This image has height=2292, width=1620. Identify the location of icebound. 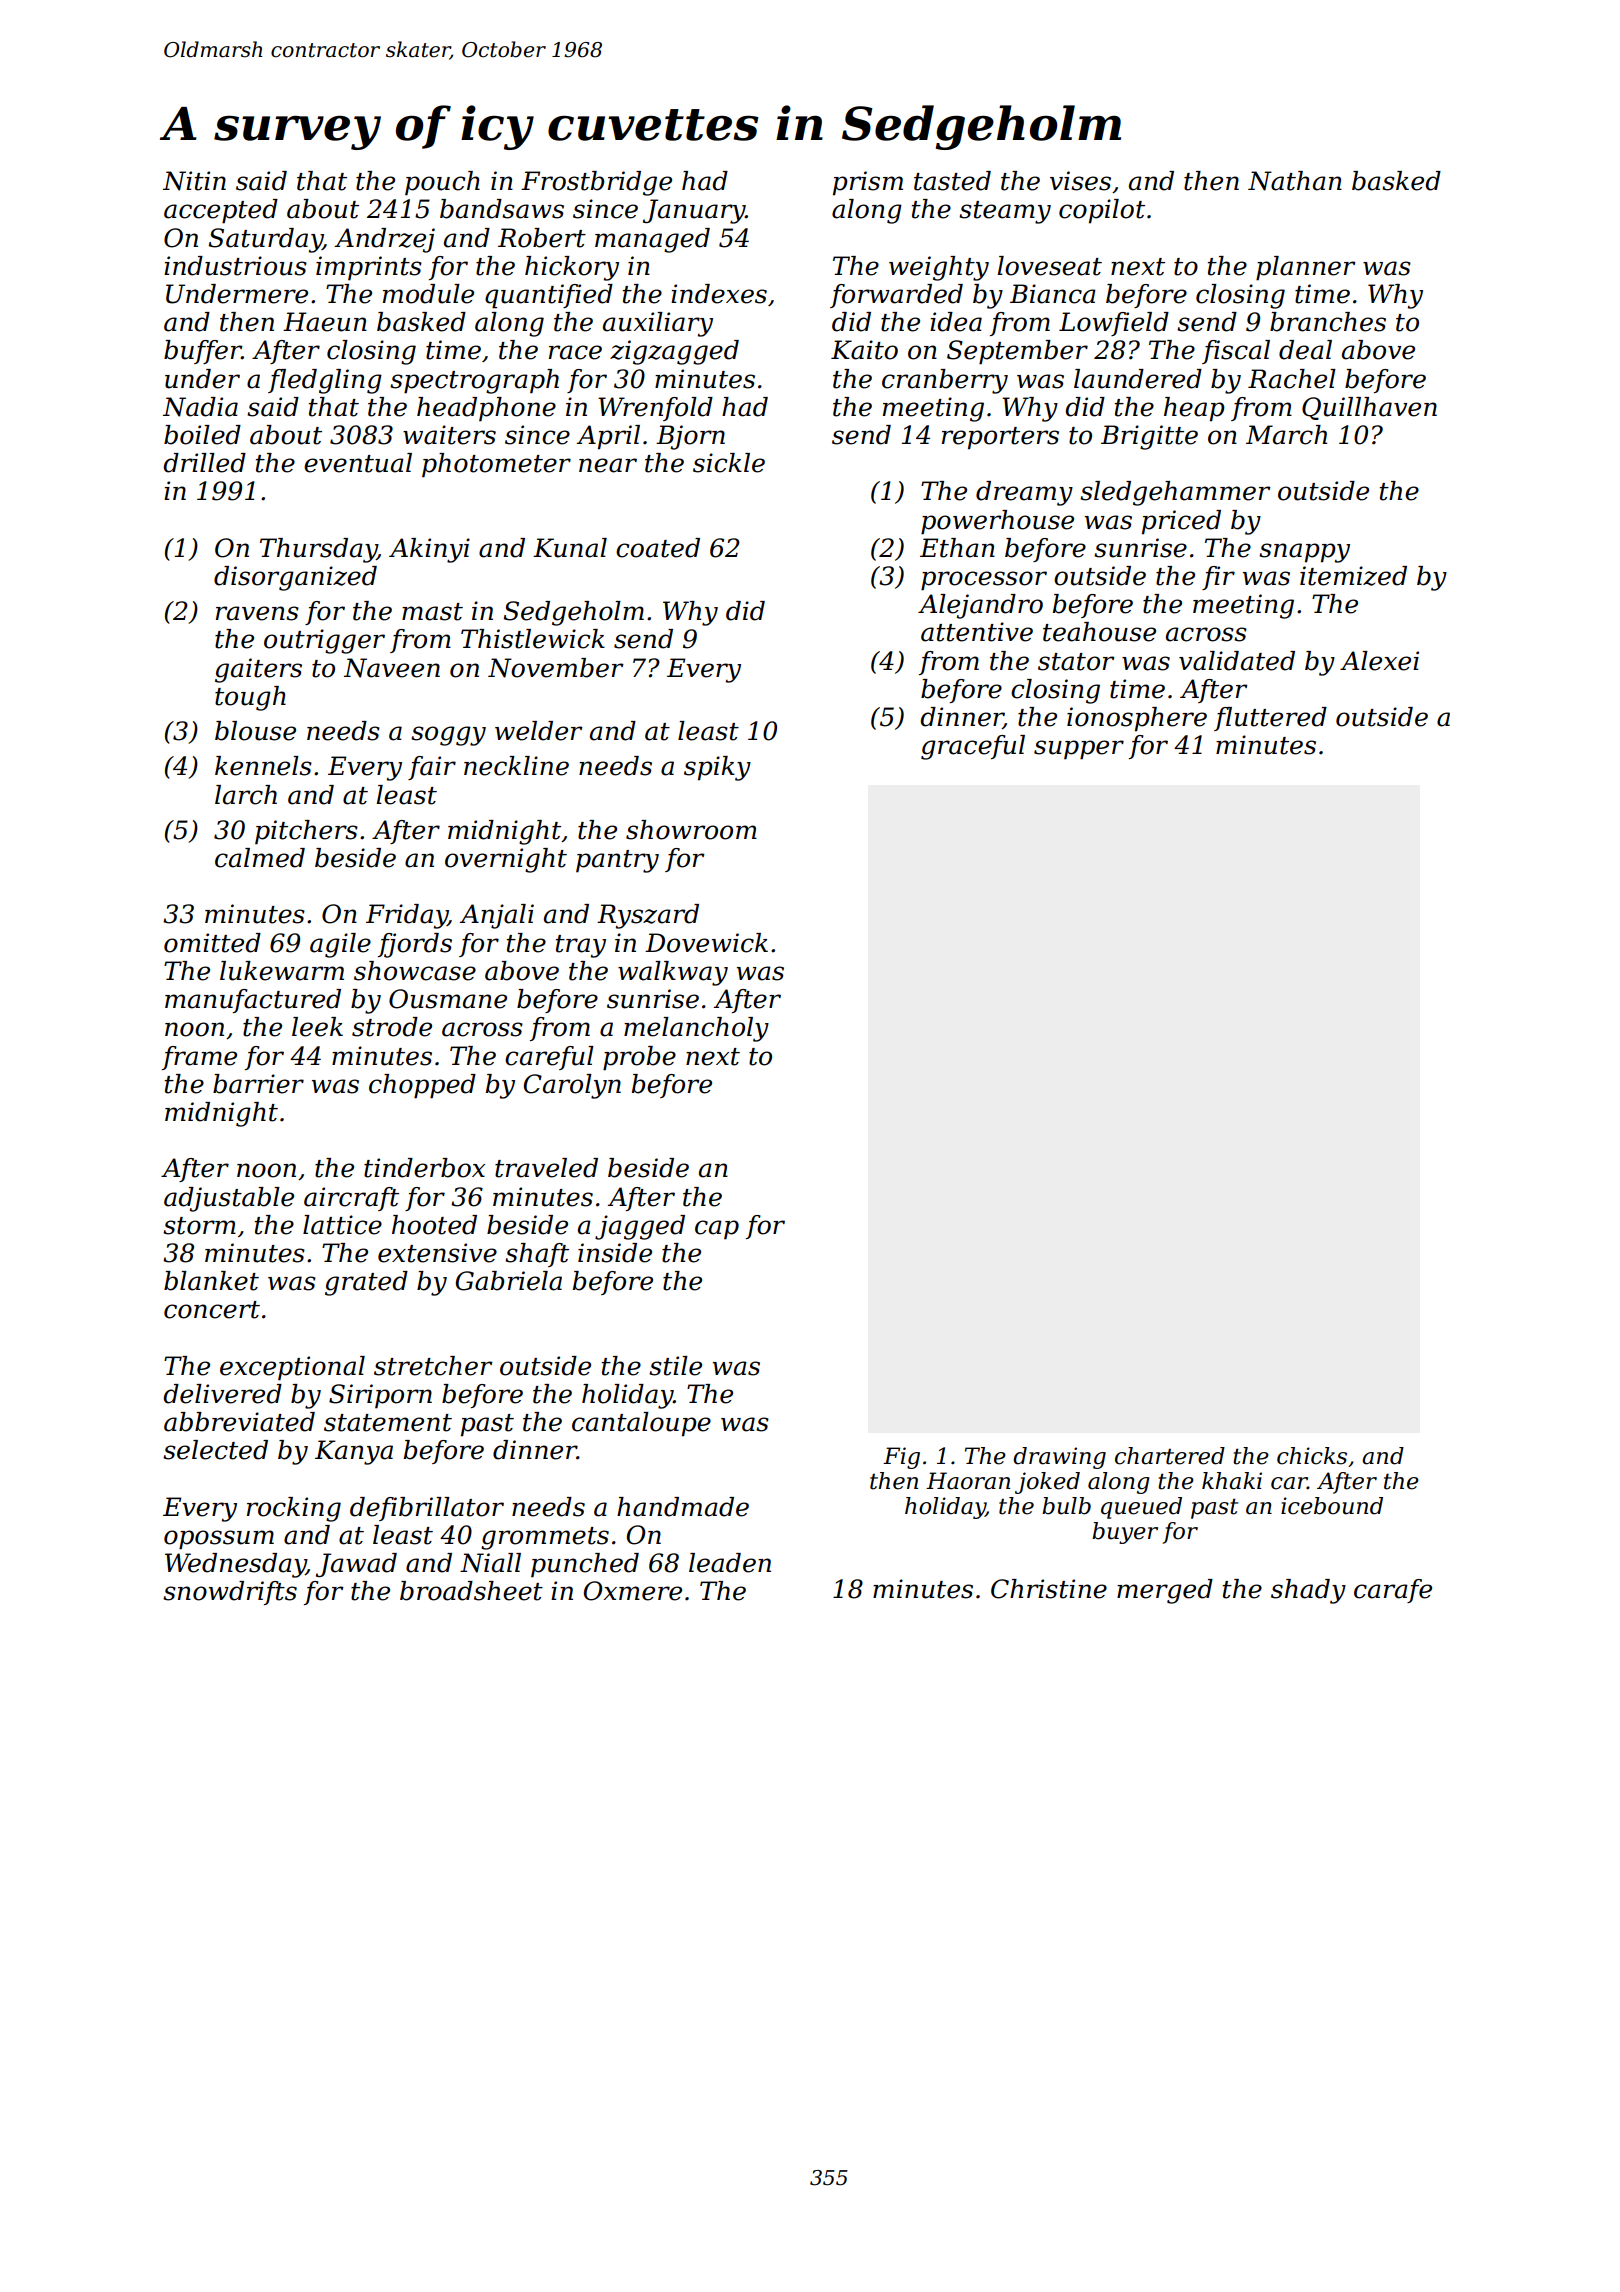
(1332, 1506).
